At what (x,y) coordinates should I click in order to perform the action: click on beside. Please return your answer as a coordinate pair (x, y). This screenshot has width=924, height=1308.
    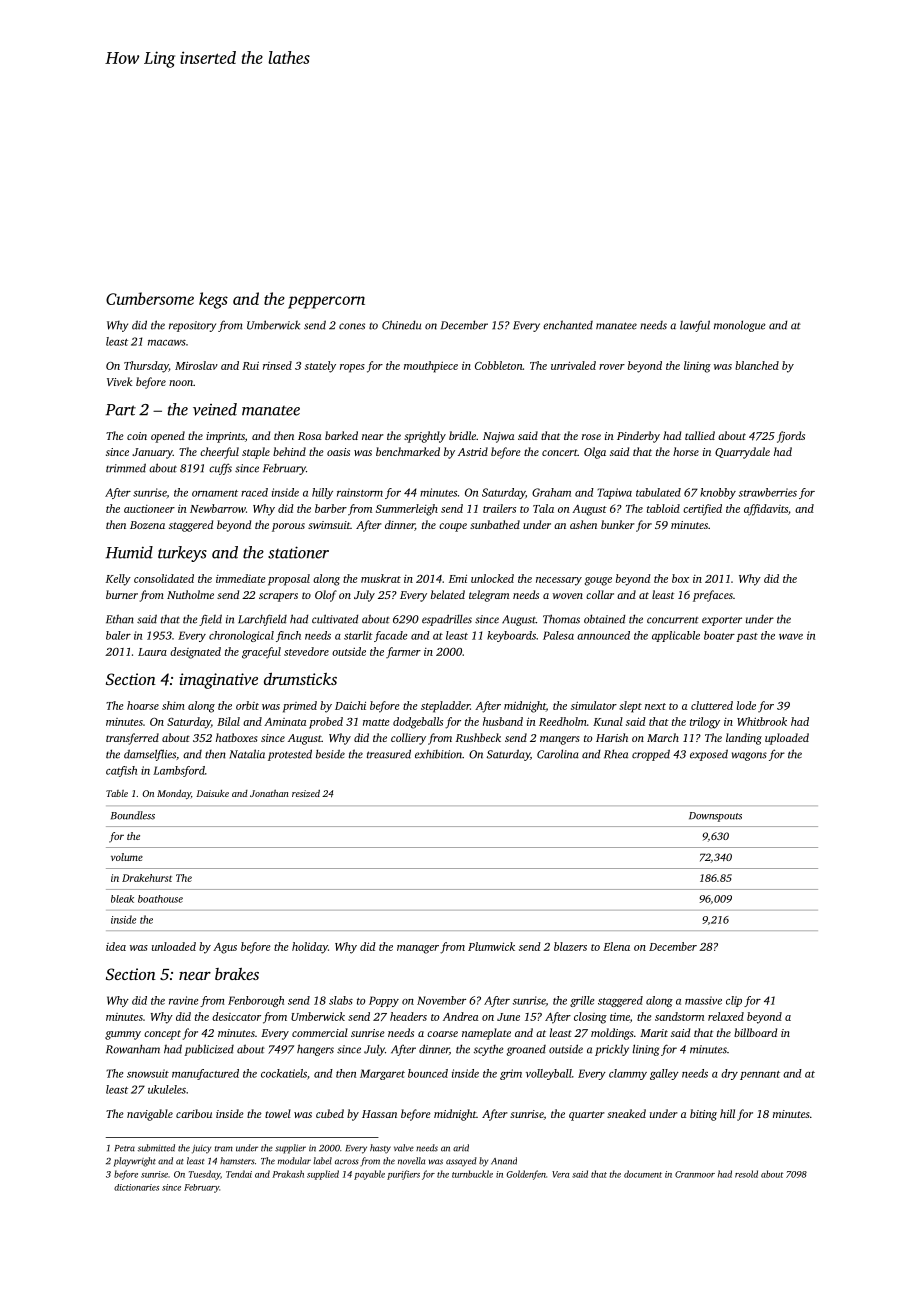
    Looking at the image, I should click on (330, 754).
